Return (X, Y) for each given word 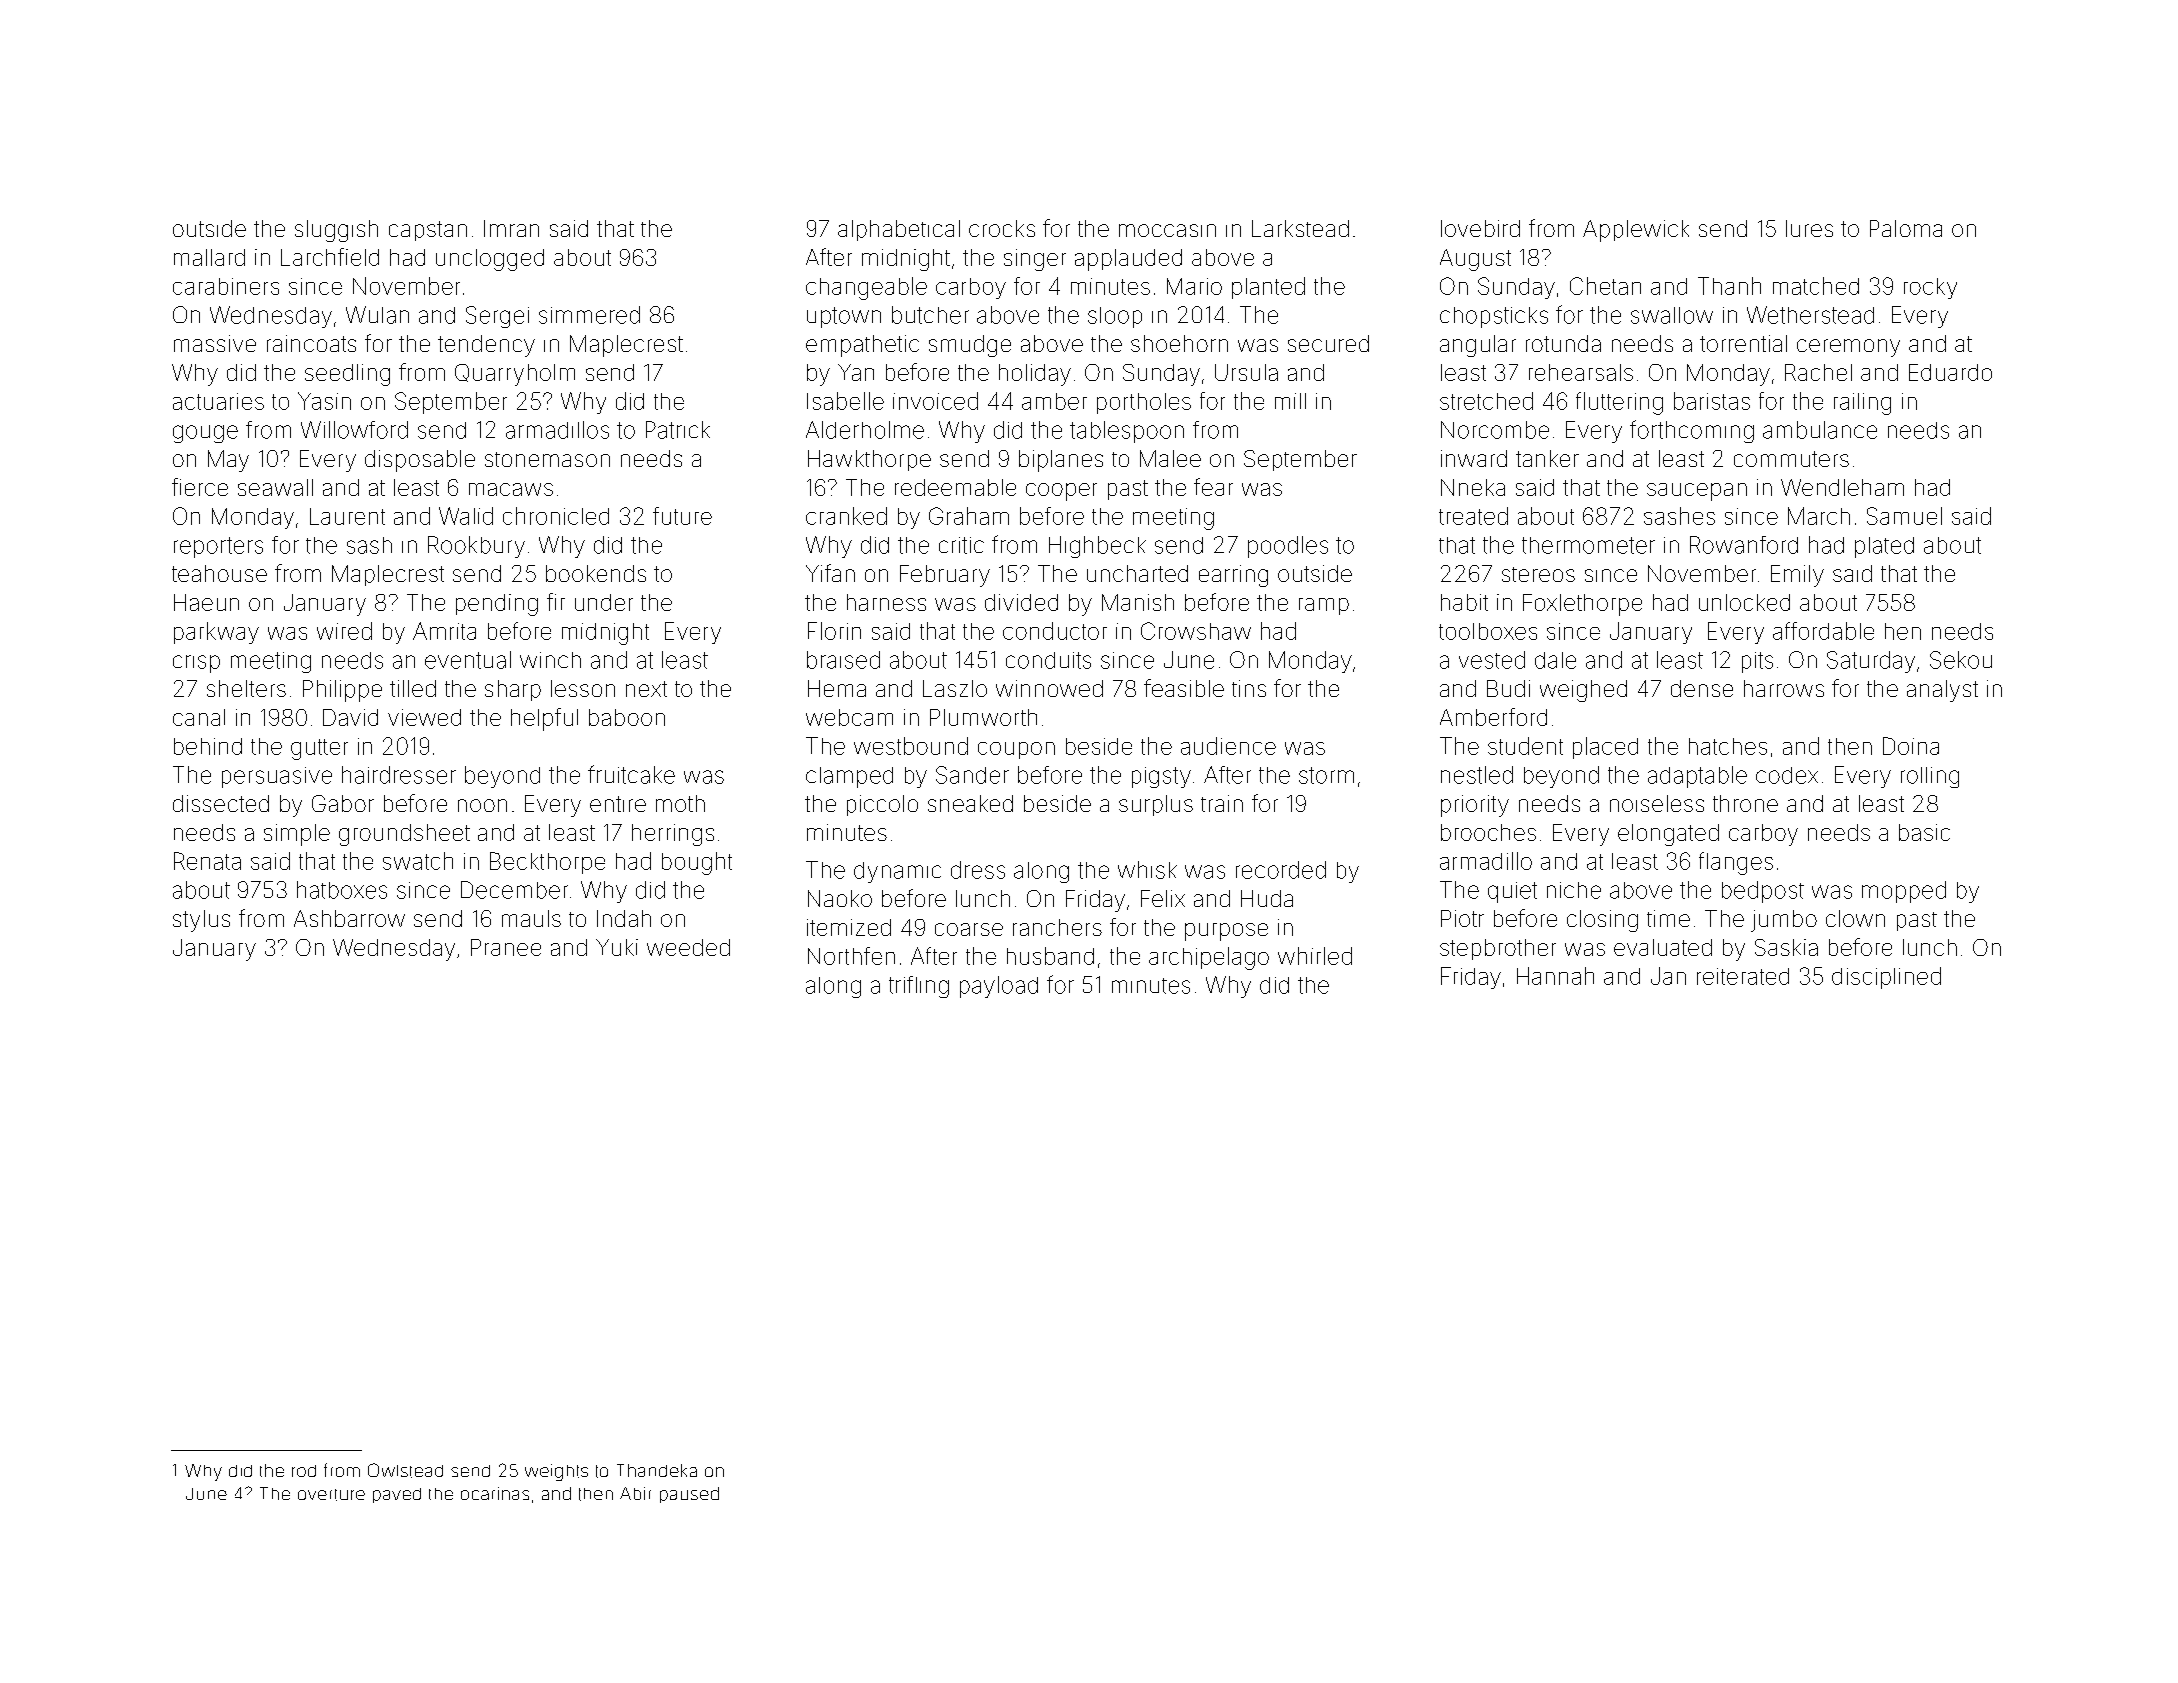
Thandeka (657, 1470)
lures (1809, 228)
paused (689, 1495)
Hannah (1555, 976)
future (682, 516)
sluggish (336, 231)
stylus (201, 921)
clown (1855, 918)
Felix (1163, 898)
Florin (834, 631)
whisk (1147, 870)
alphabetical (899, 230)
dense (1702, 688)
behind (208, 746)
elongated (1668, 835)
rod (304, 1471)
